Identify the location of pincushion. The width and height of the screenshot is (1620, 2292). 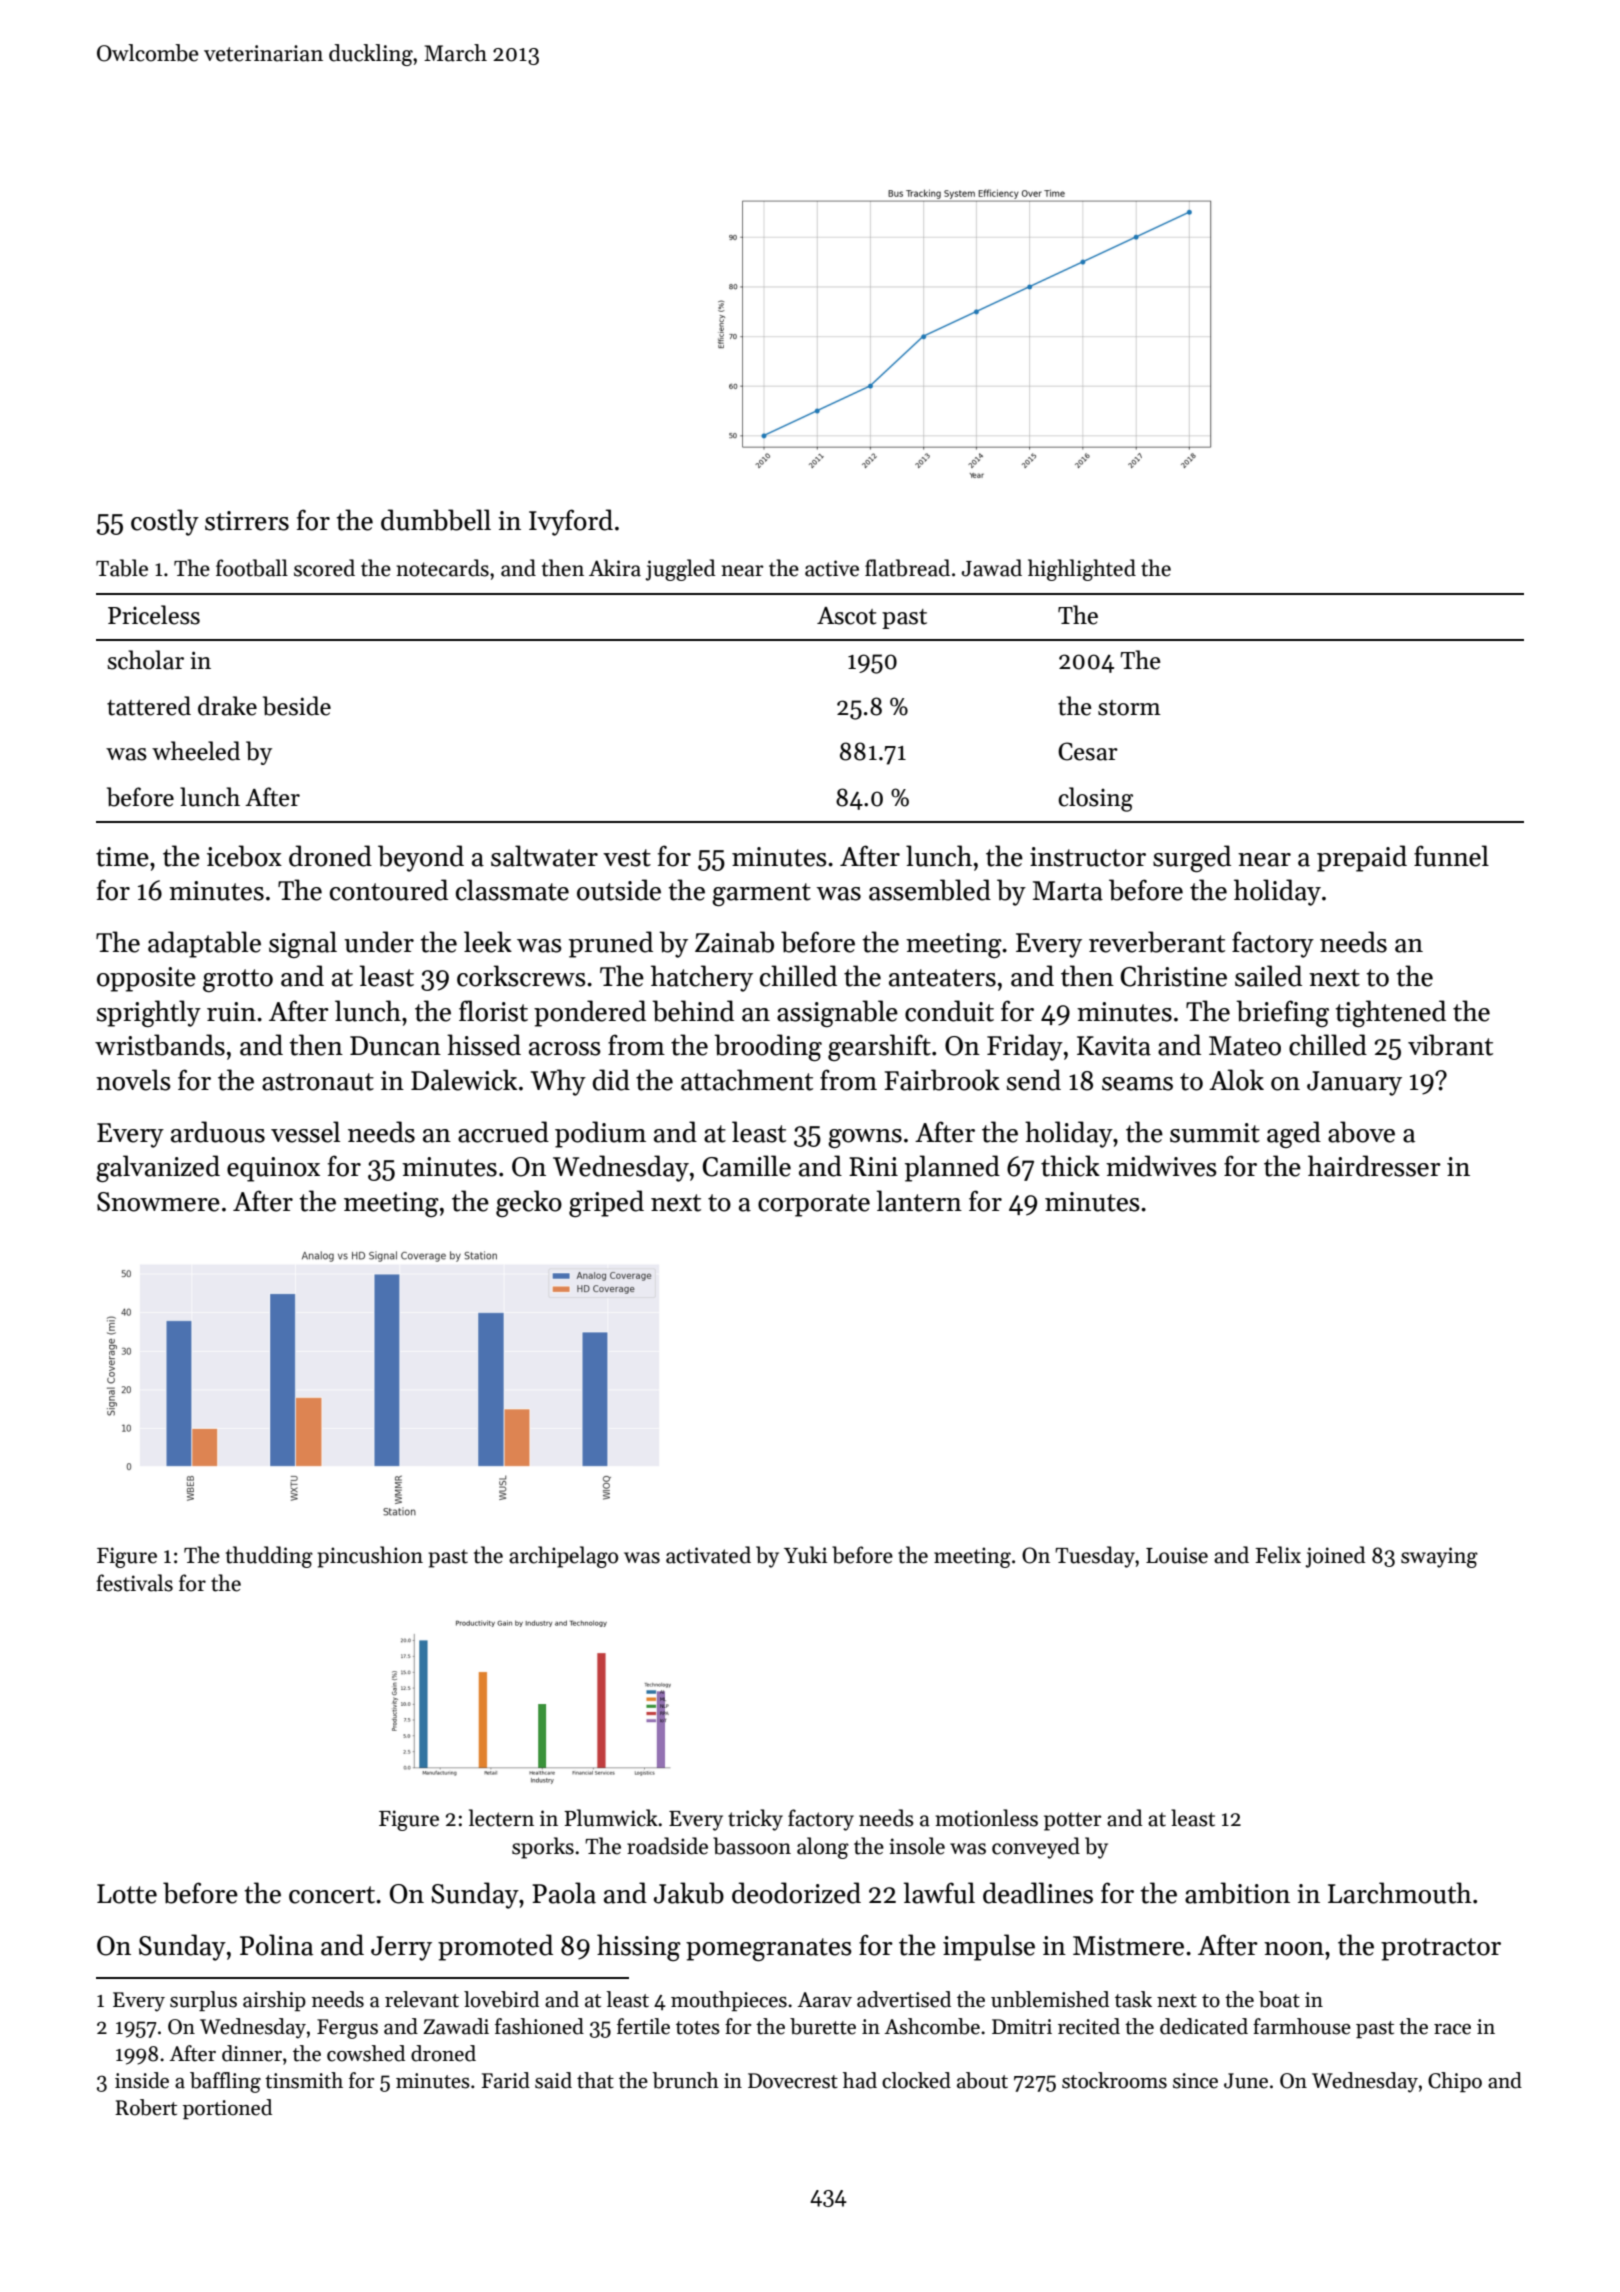
(370, 1557).
